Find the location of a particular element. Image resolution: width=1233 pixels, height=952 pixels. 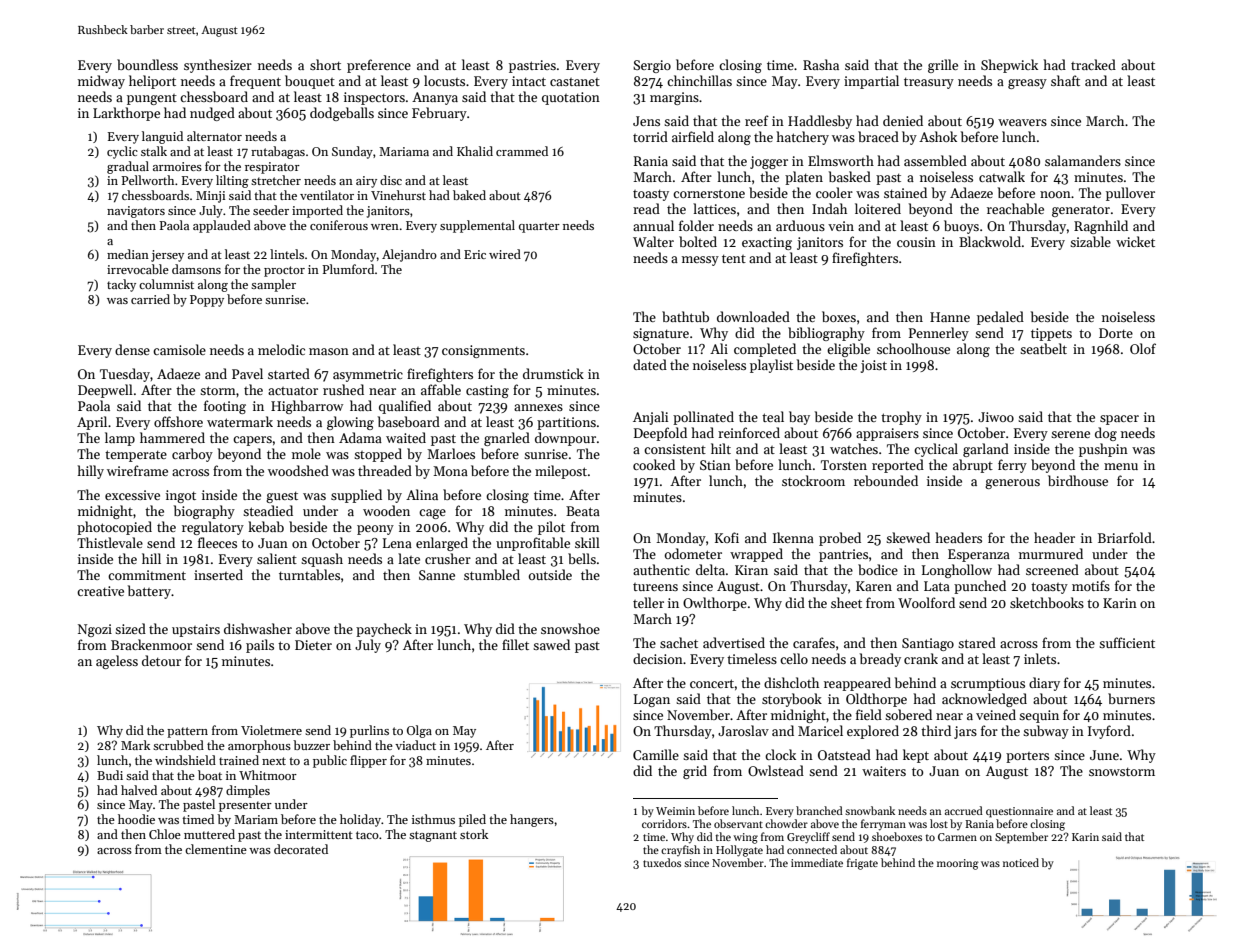

hilt is located at coordinates (721, 448).
